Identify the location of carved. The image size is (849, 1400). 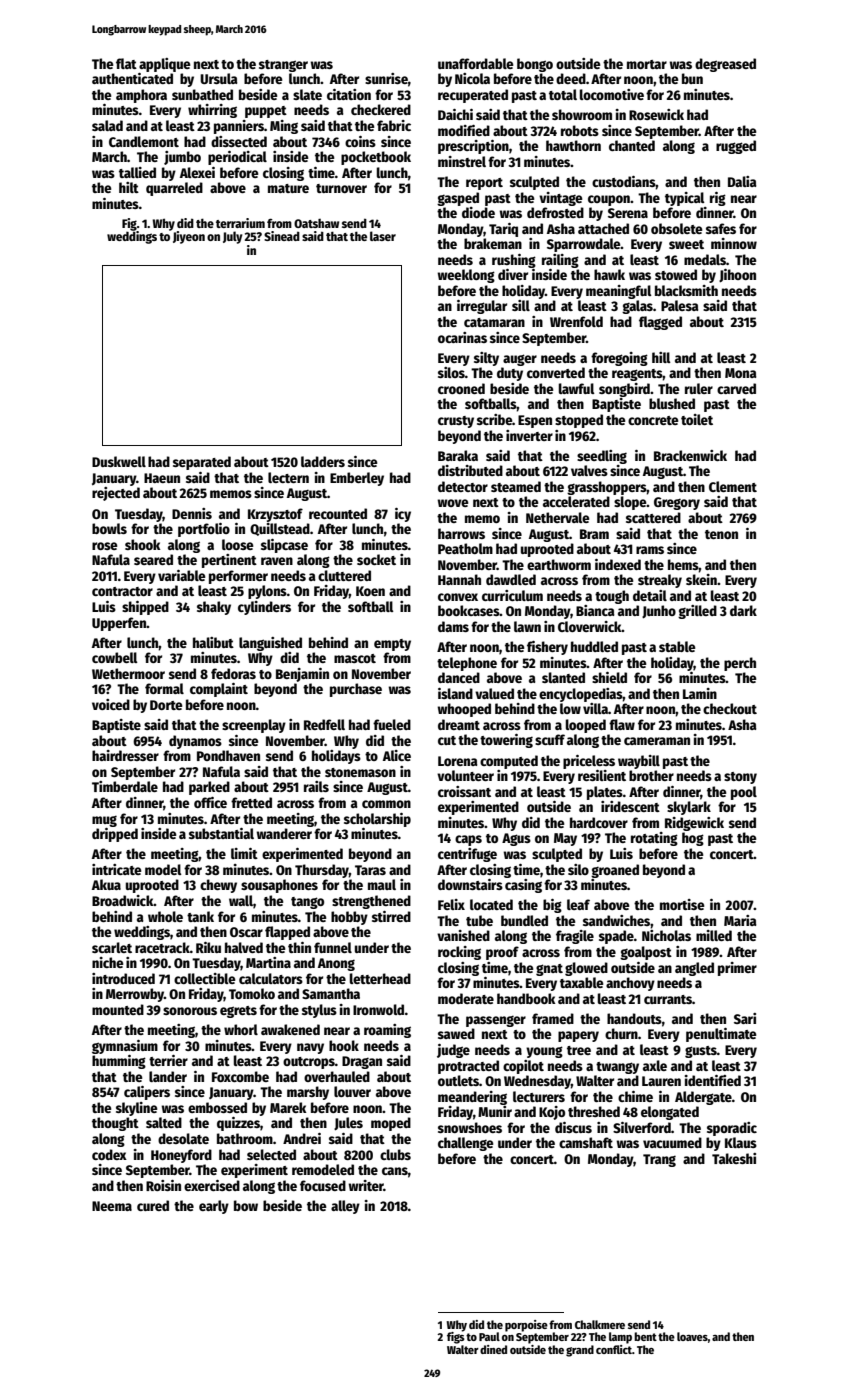
(736, 388).
